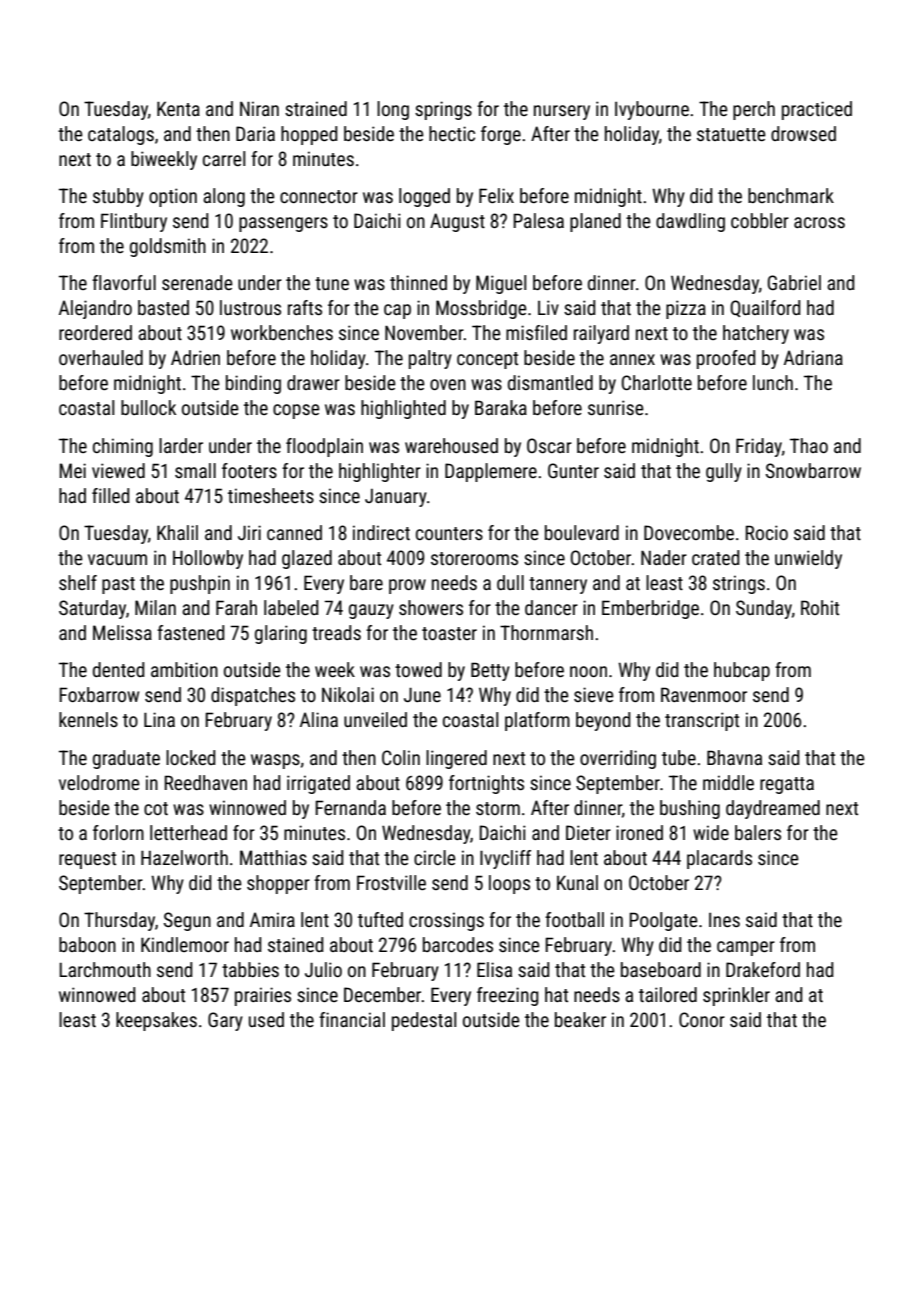  What do you see at coordinates (632, 359) in the screenshot?
I see `annex` at bounding box center [632, 359].
